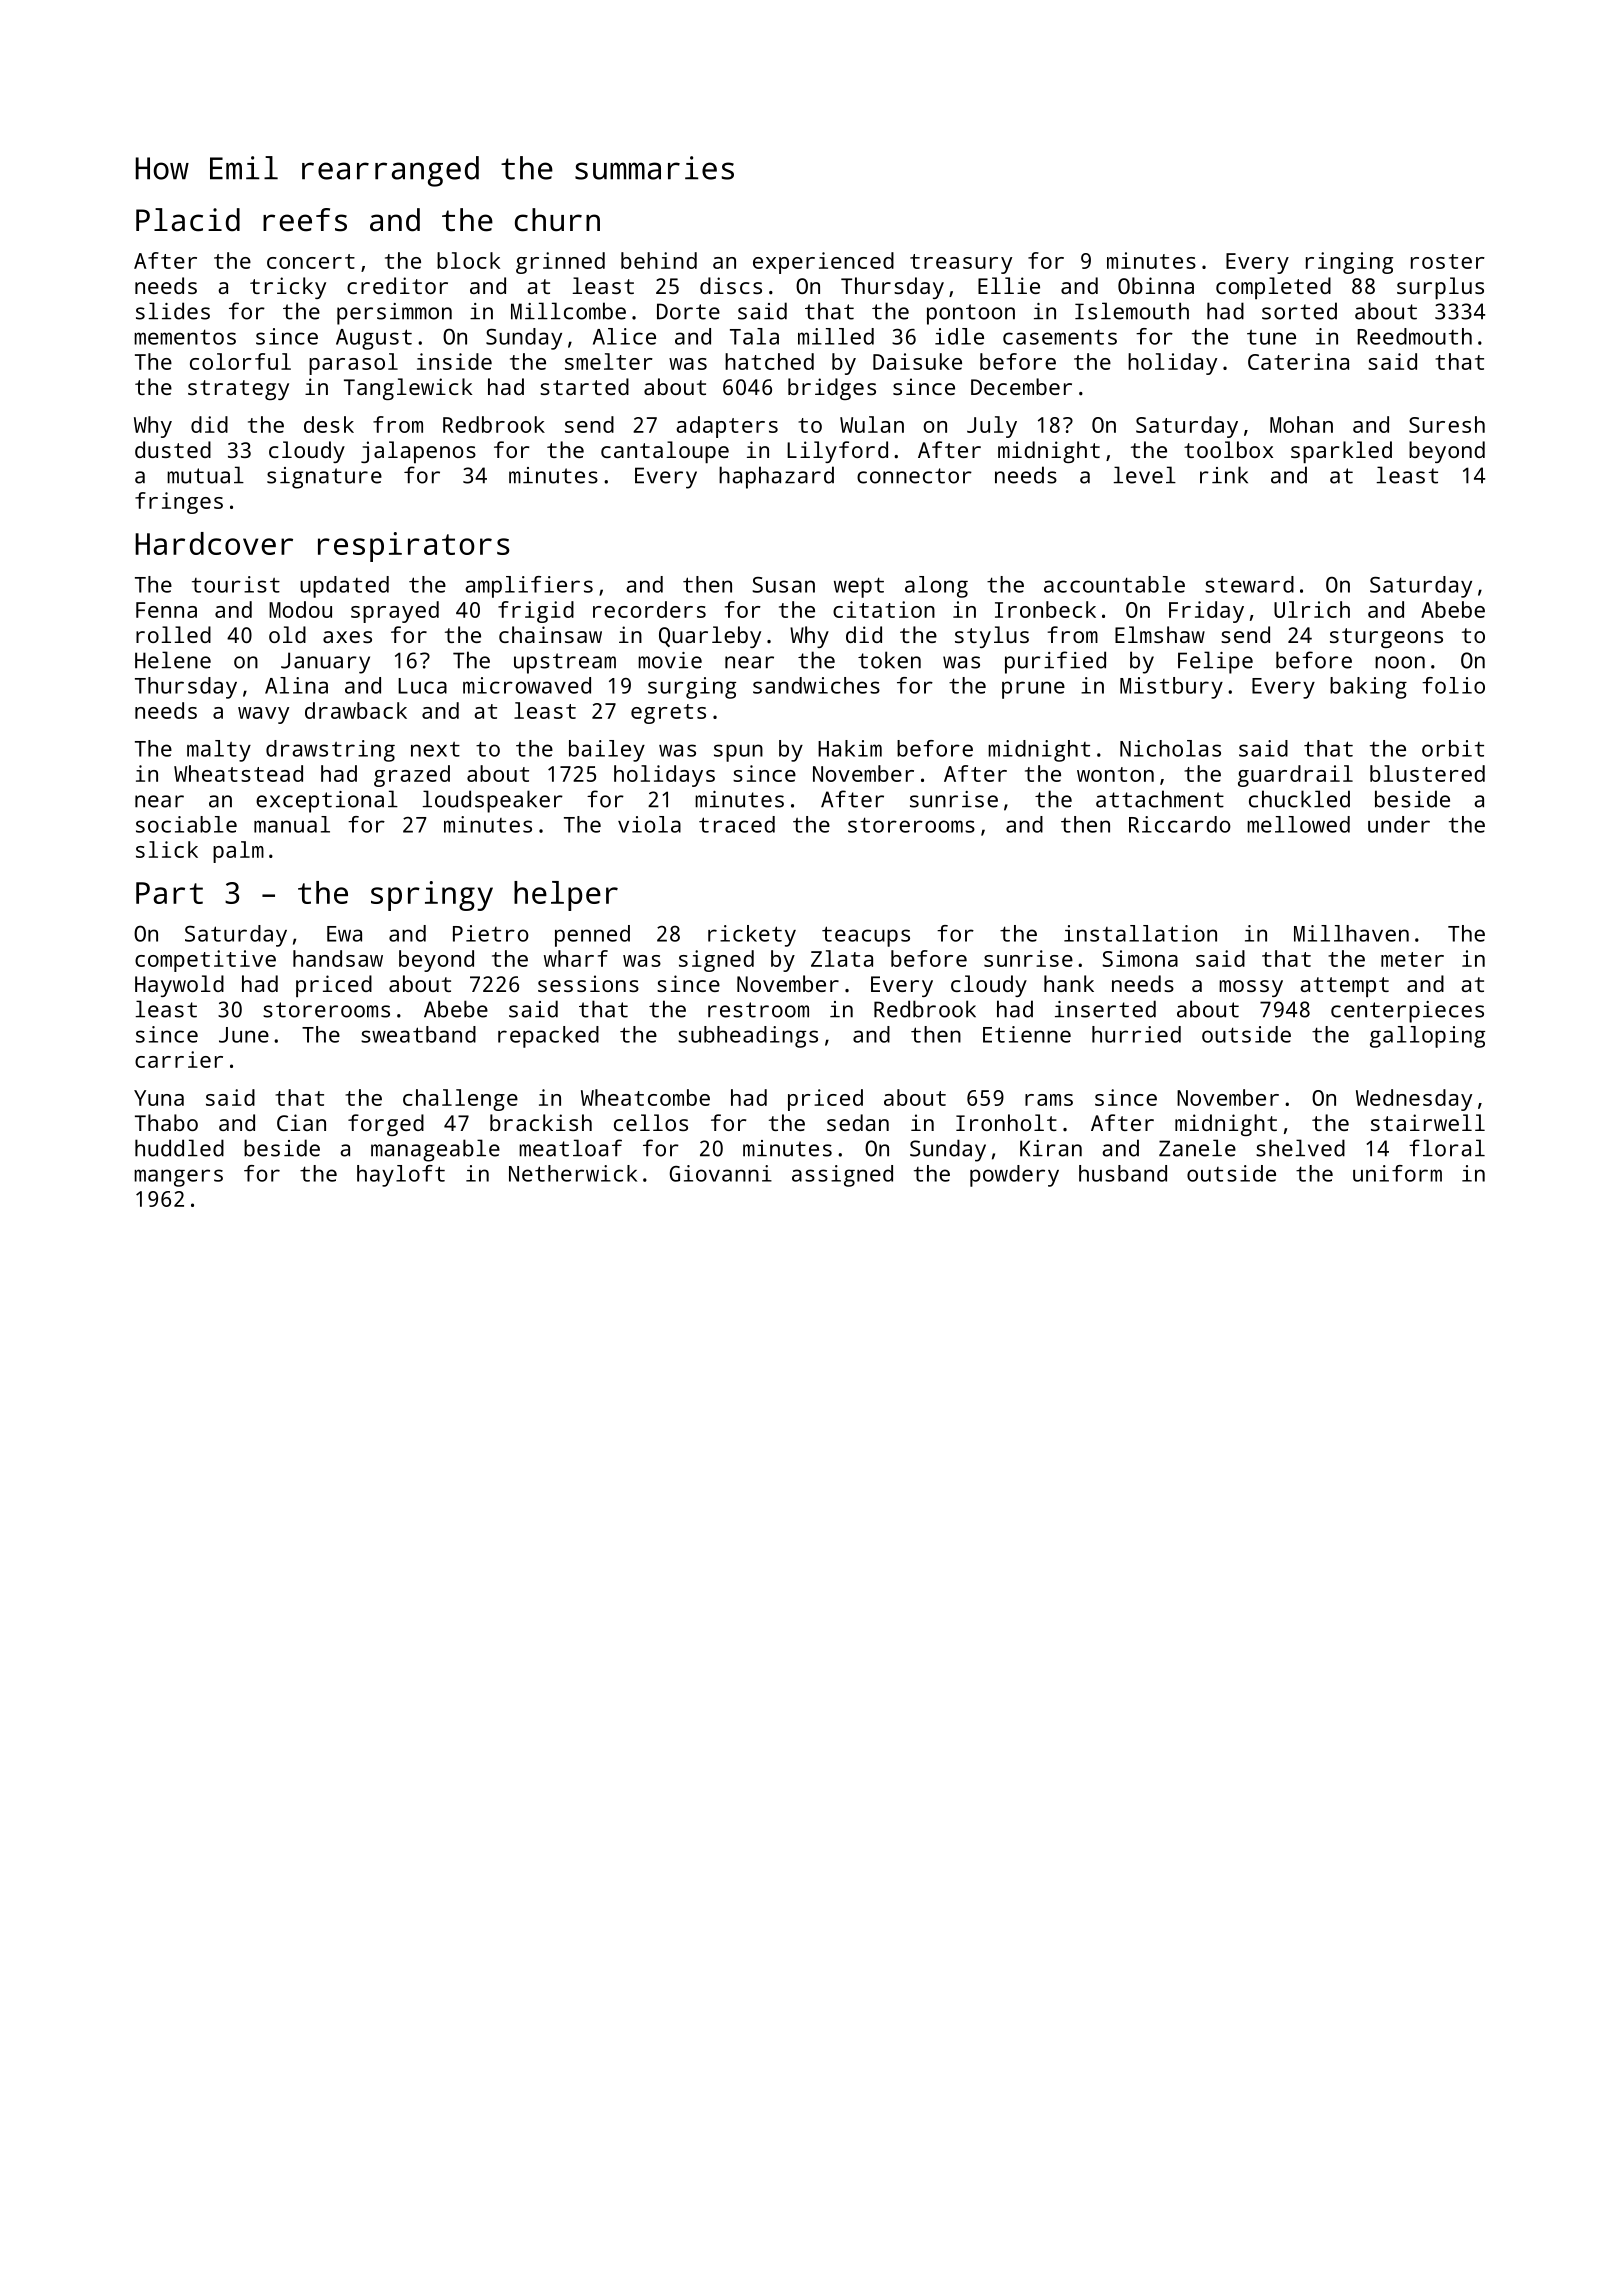 This document has width=1620, height=2292. What do you see at coordinates (397, 285) in the document?
I see `creditor` at bounding box center [397, 285].
